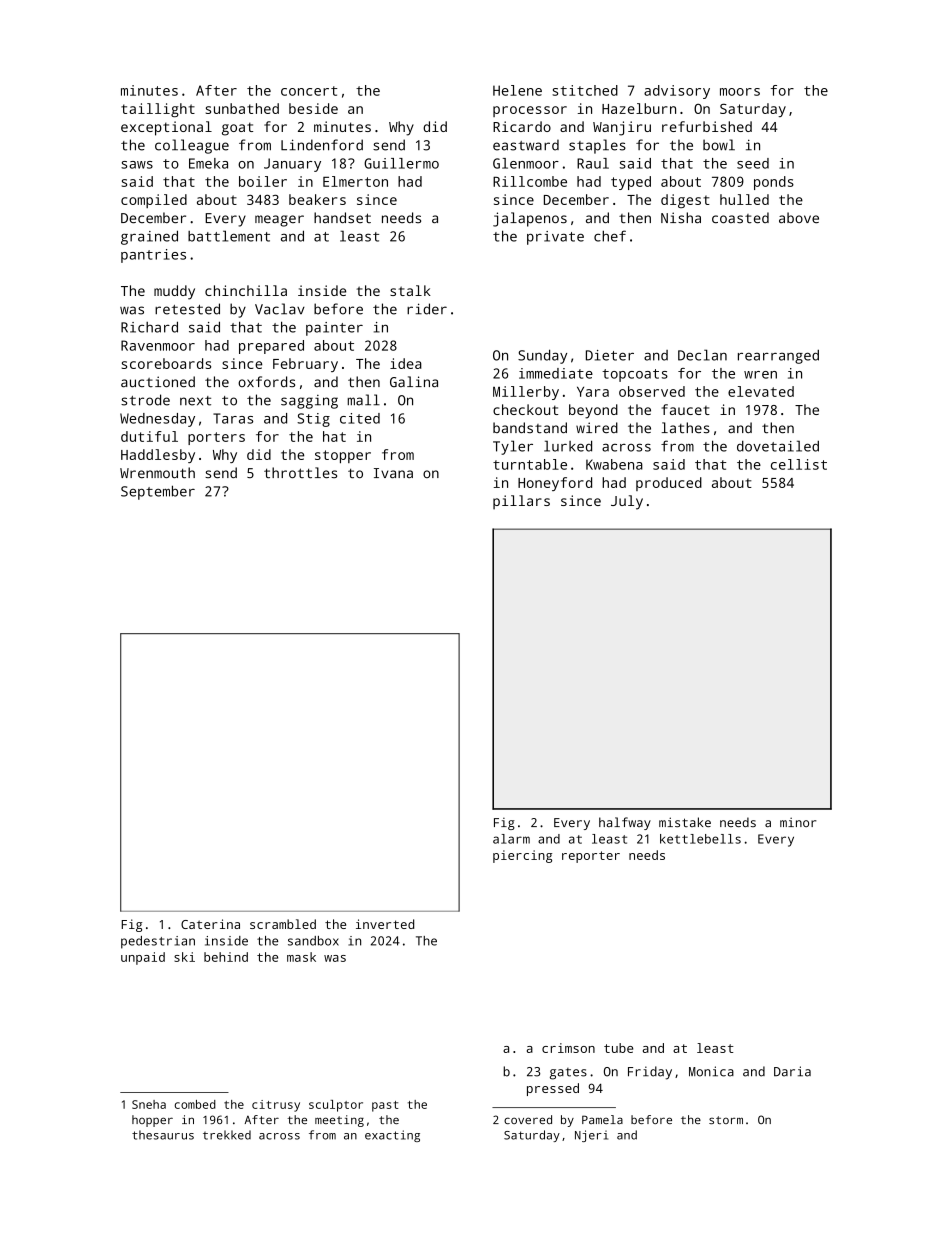  What do you see at coordinates (627, 502) in the screenshot?
I see `July` at bounding box center [627, 502].
